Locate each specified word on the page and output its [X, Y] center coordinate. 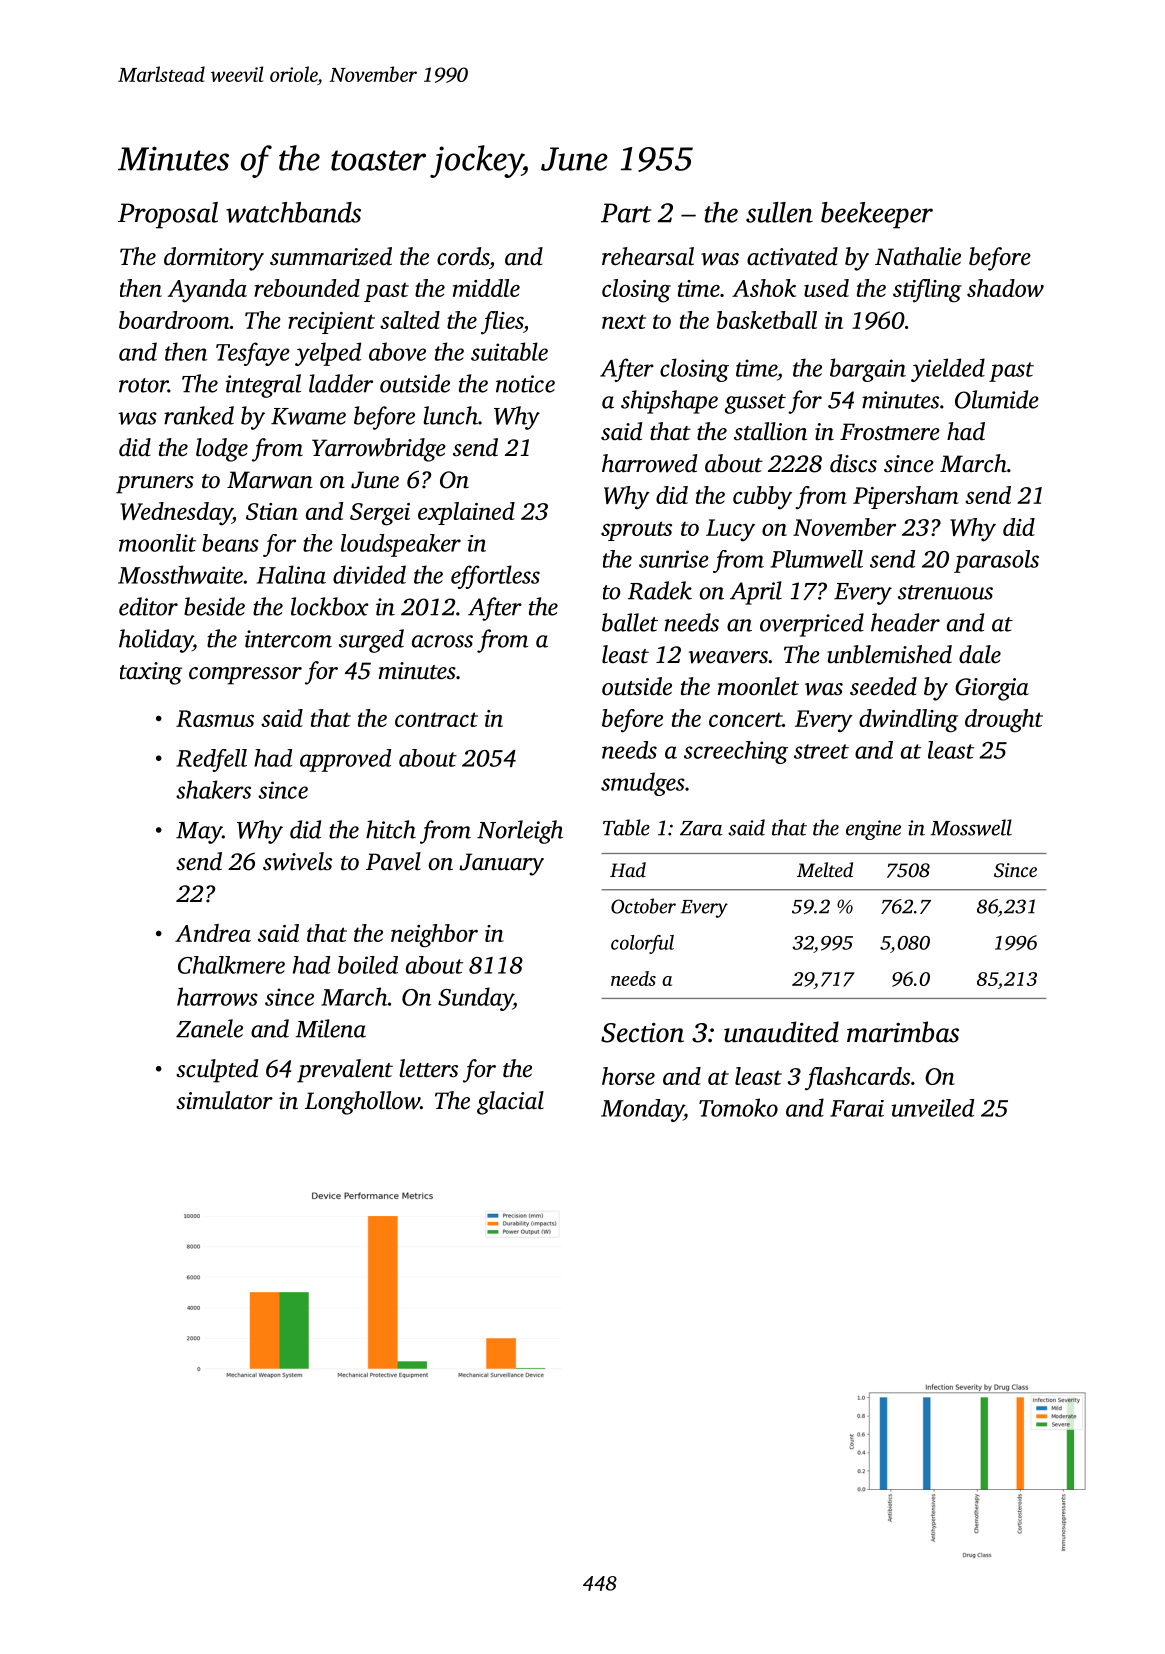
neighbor [434, 936]
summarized [331, 256]
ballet [630, 622]
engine [873, 830]
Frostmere [890, 432]
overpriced [812, 625]
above [397, 351]
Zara [701, 828]
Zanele [209, 1028]
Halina [291, 574]
